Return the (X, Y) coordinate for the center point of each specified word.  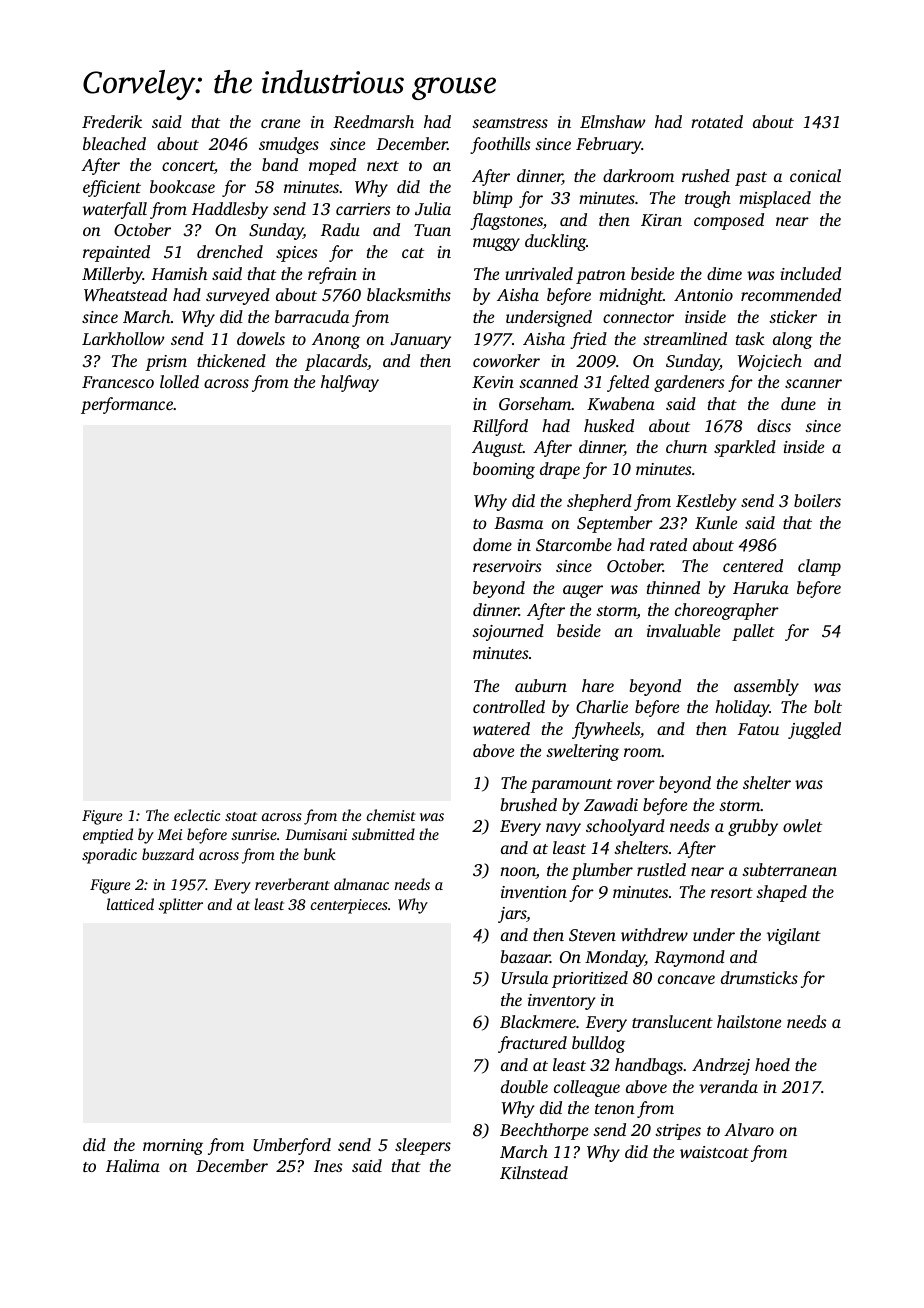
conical (815, 175)
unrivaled (539, 273)
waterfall (115, 210)
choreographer (727, 611)
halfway (350, 383)
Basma (518, 523)
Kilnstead (534, 1173)
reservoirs (507, 566)
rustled (661, 869)
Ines (328, 1166)
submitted (383, 834)
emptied (108, 836)
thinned (673, 587)
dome (492, 544)
